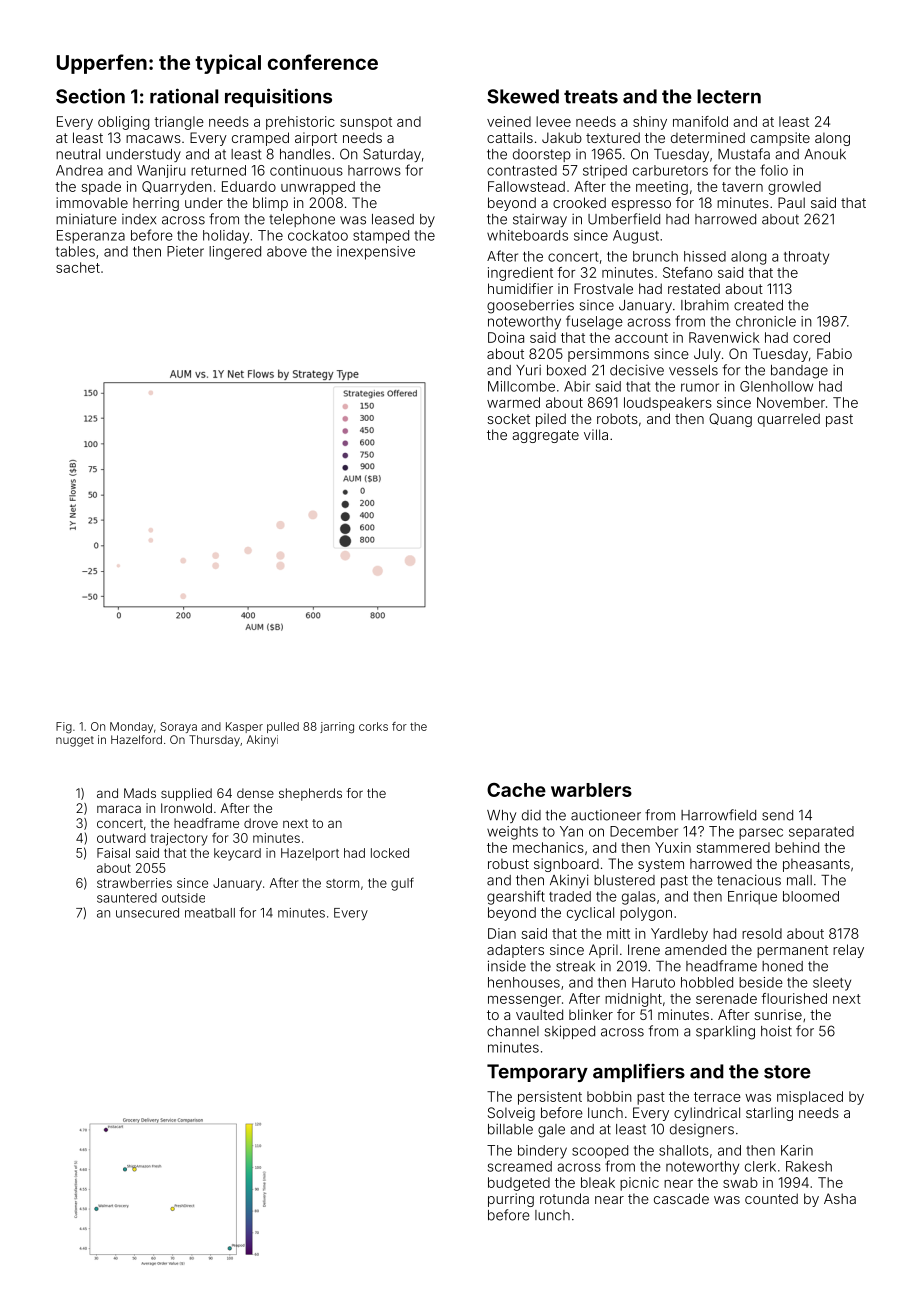 Image resolution: width=924 pixels, height=1314 pixels. I want to click on blimp, so click(270, 204).
